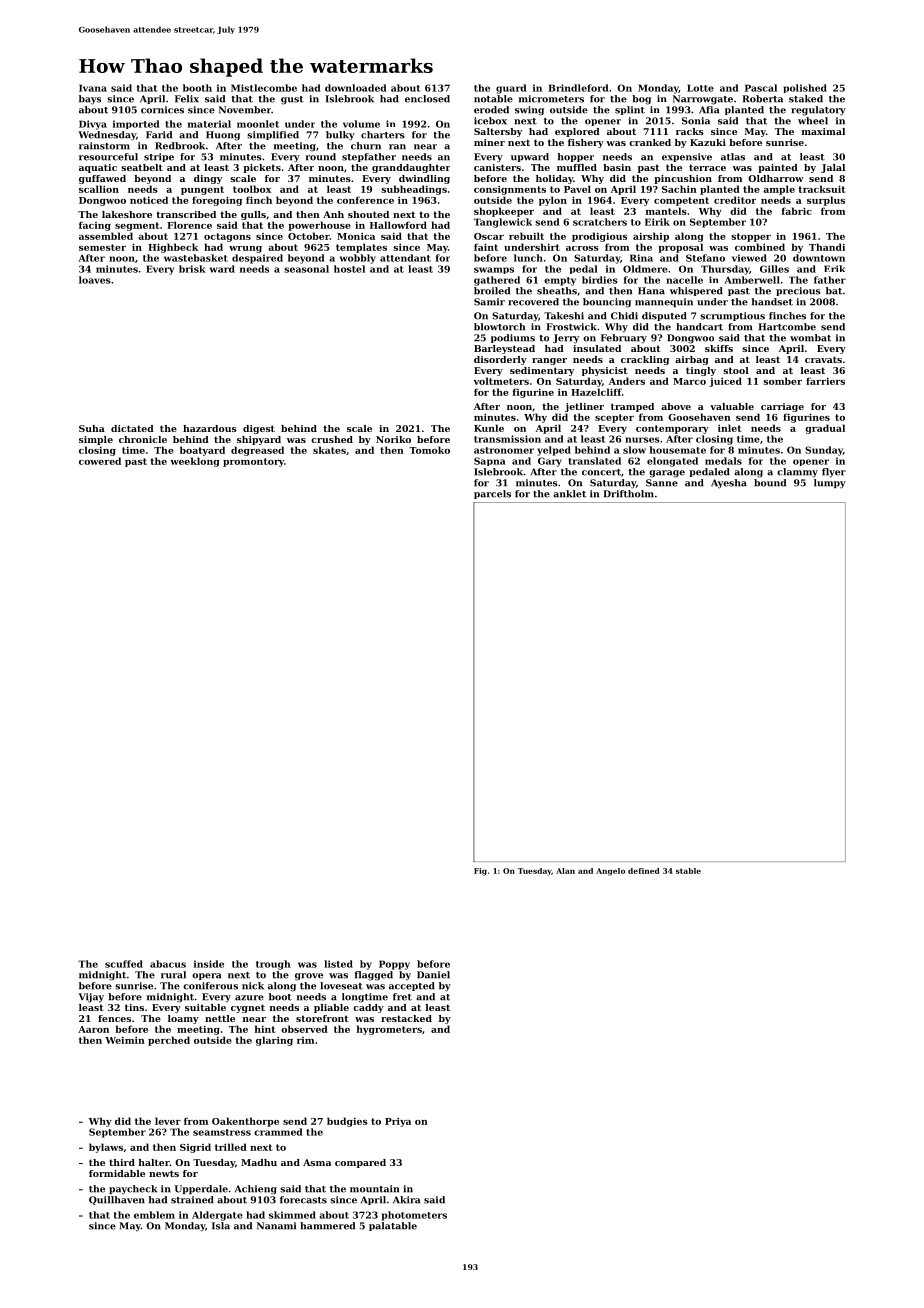 This document has height=1308, width=924. What do you see at coordinates (624, 316) in the document?
I see `Chidi` at bounding box center [624, 316].
